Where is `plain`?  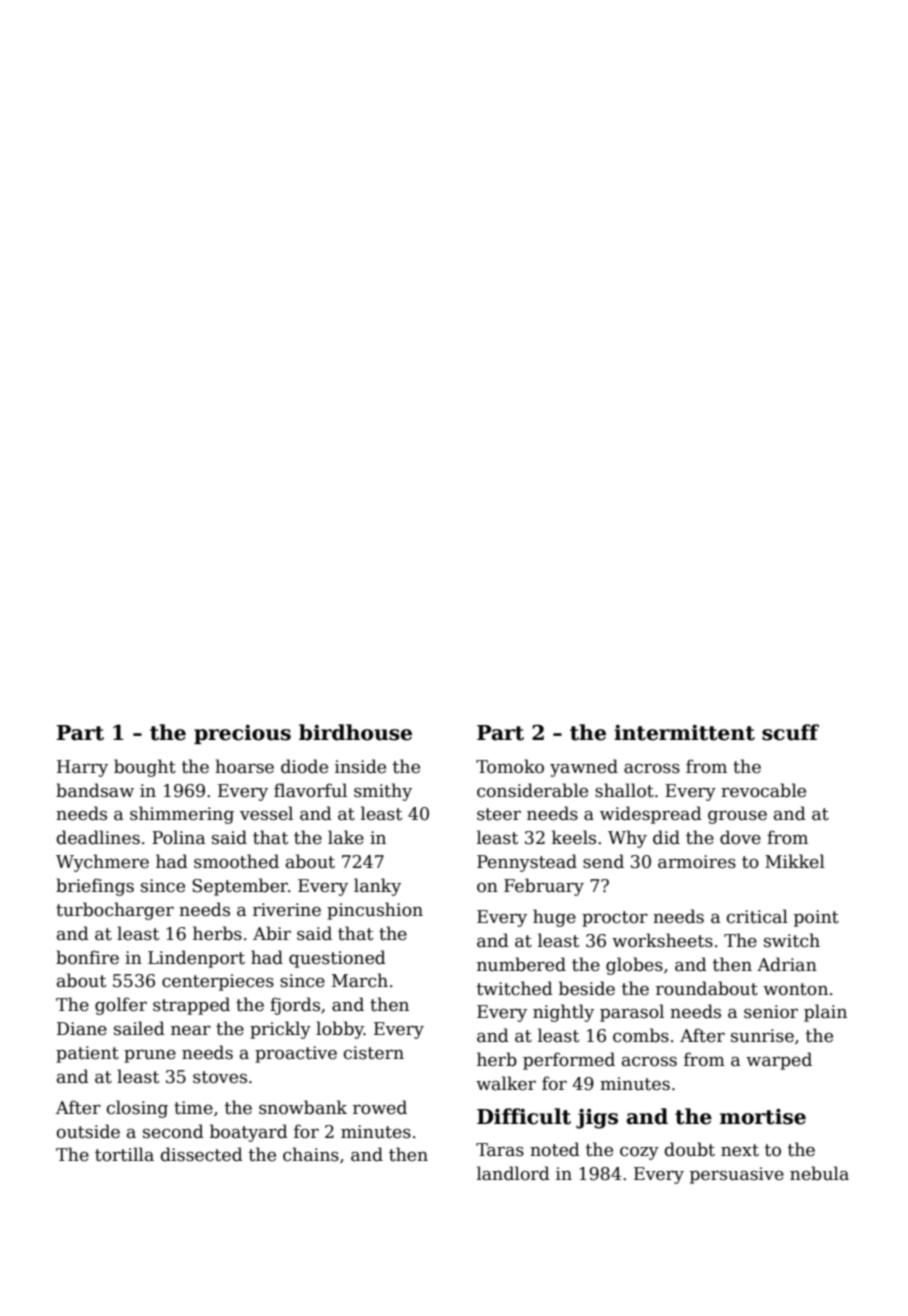 plain is located at coordinates (825, 1013).
